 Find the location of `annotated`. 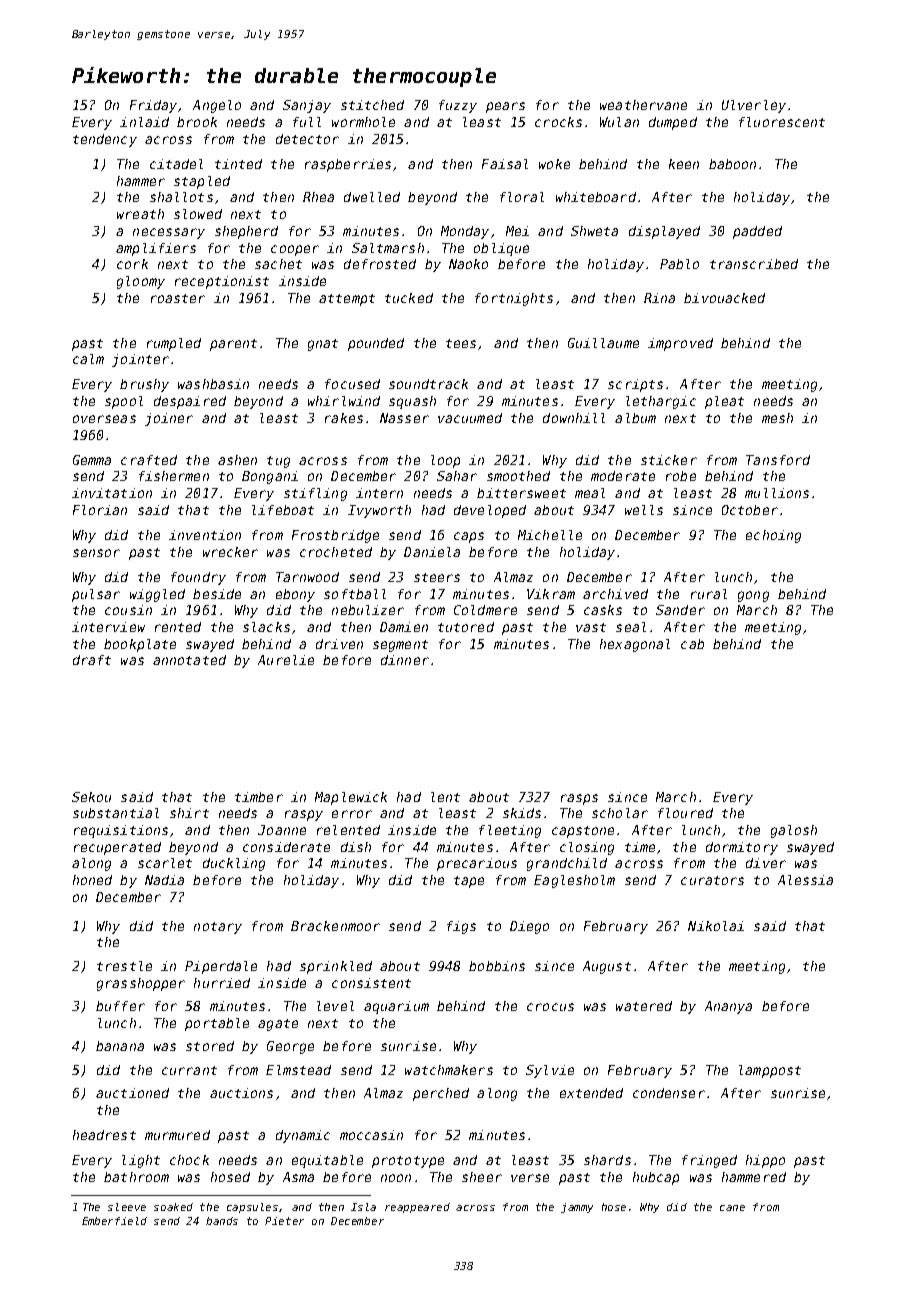

annotated is located at coordinates (189, 660).
